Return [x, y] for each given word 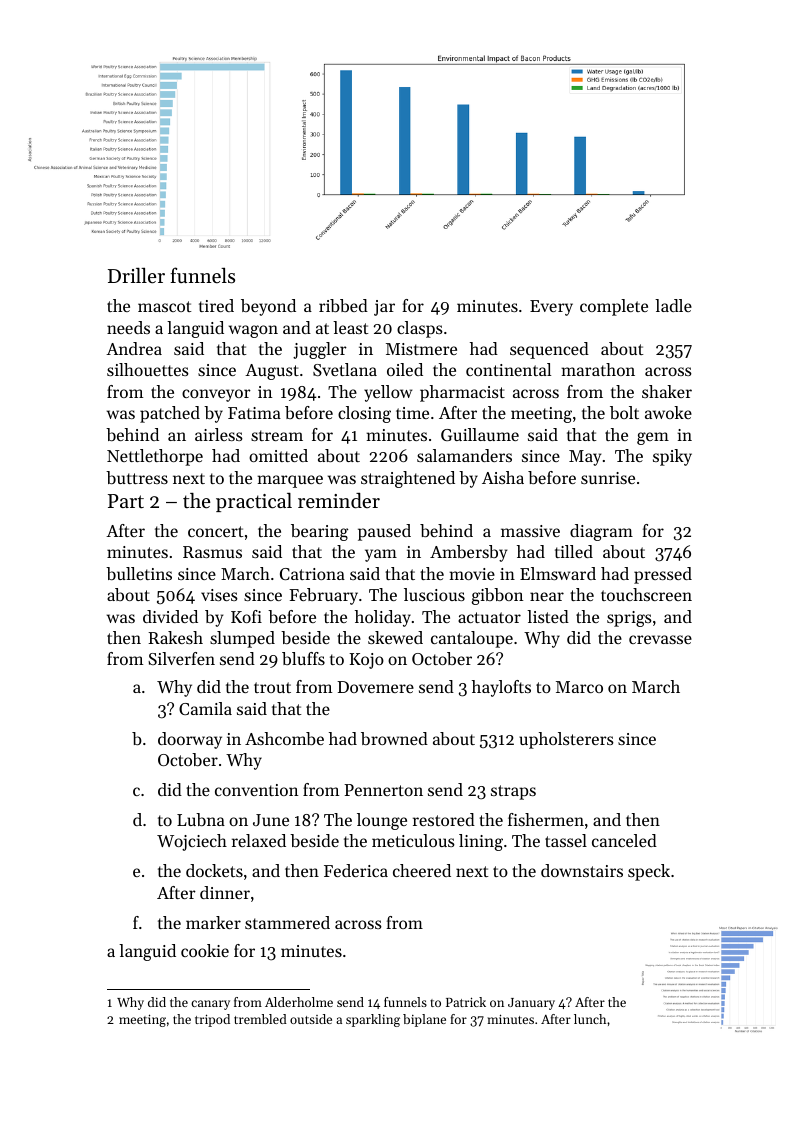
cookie [205, 950]
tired [216, 305]
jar [384, 308]
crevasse [660, 639]
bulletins [139, 573]
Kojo [366, 661]
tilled [574, 551]
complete [614, 307]
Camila [205, 708]
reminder [339, 501]
